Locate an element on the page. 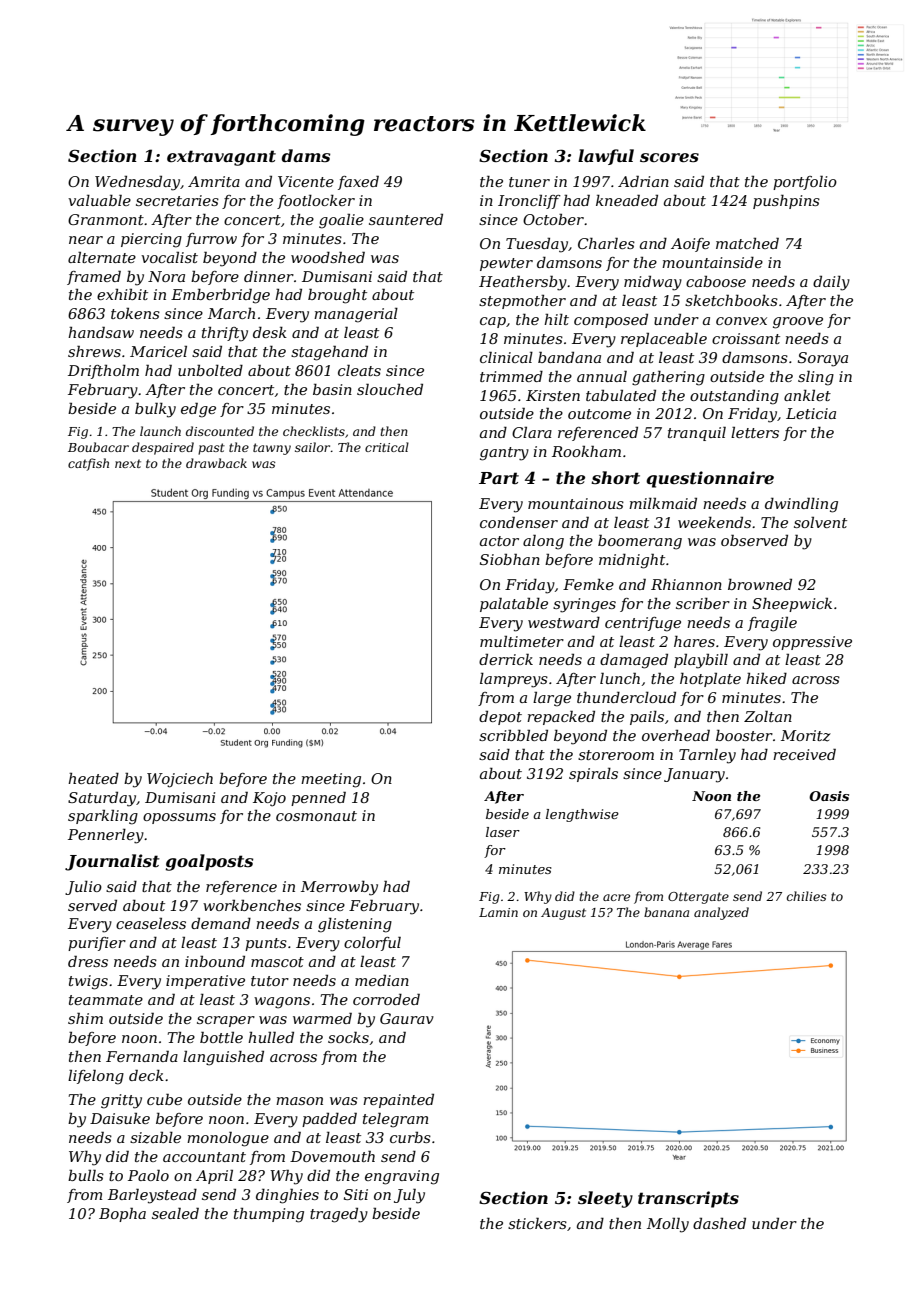  extravagant is located at coordinates (221, 158).
